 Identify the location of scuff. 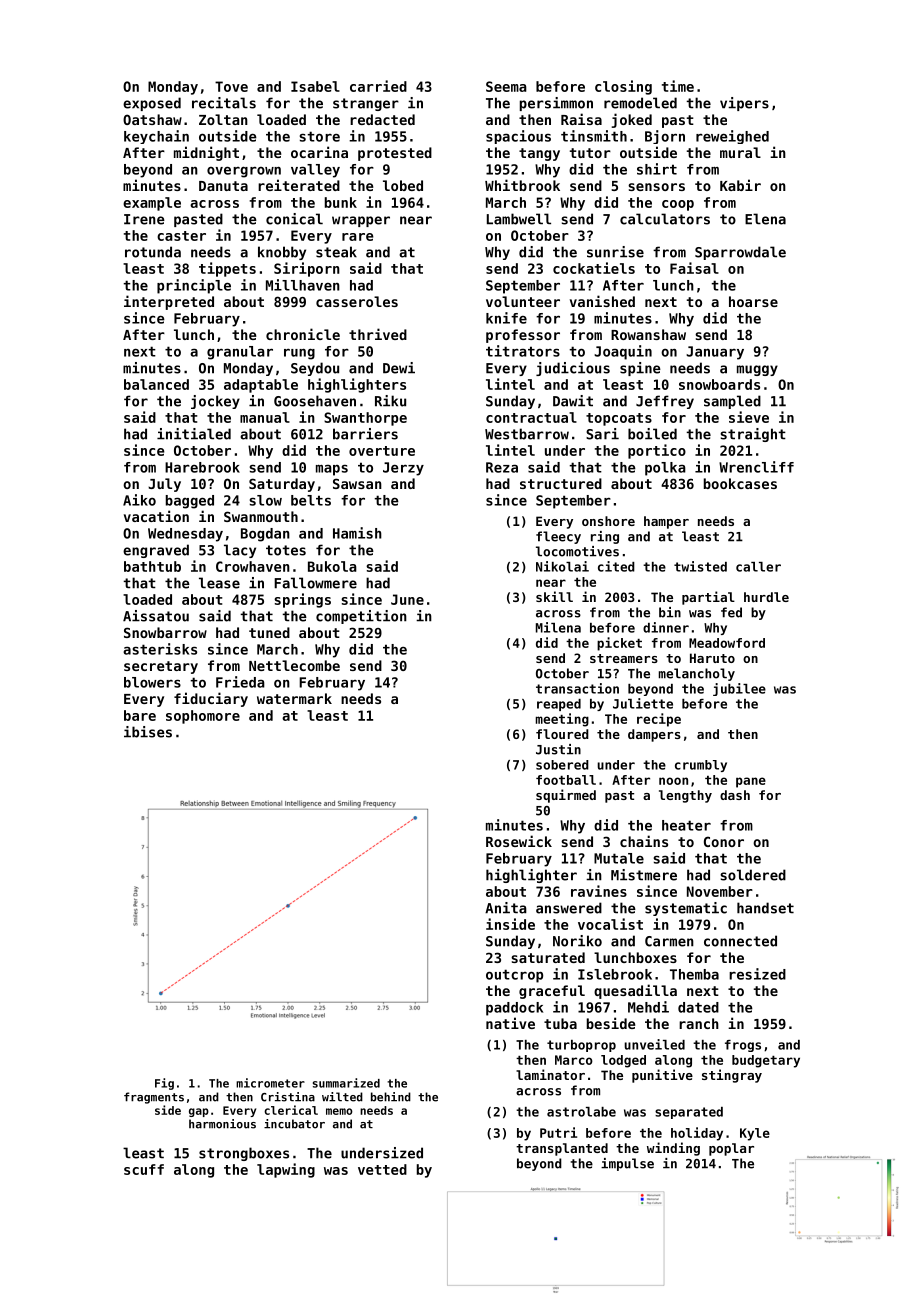
(144, 1169).
